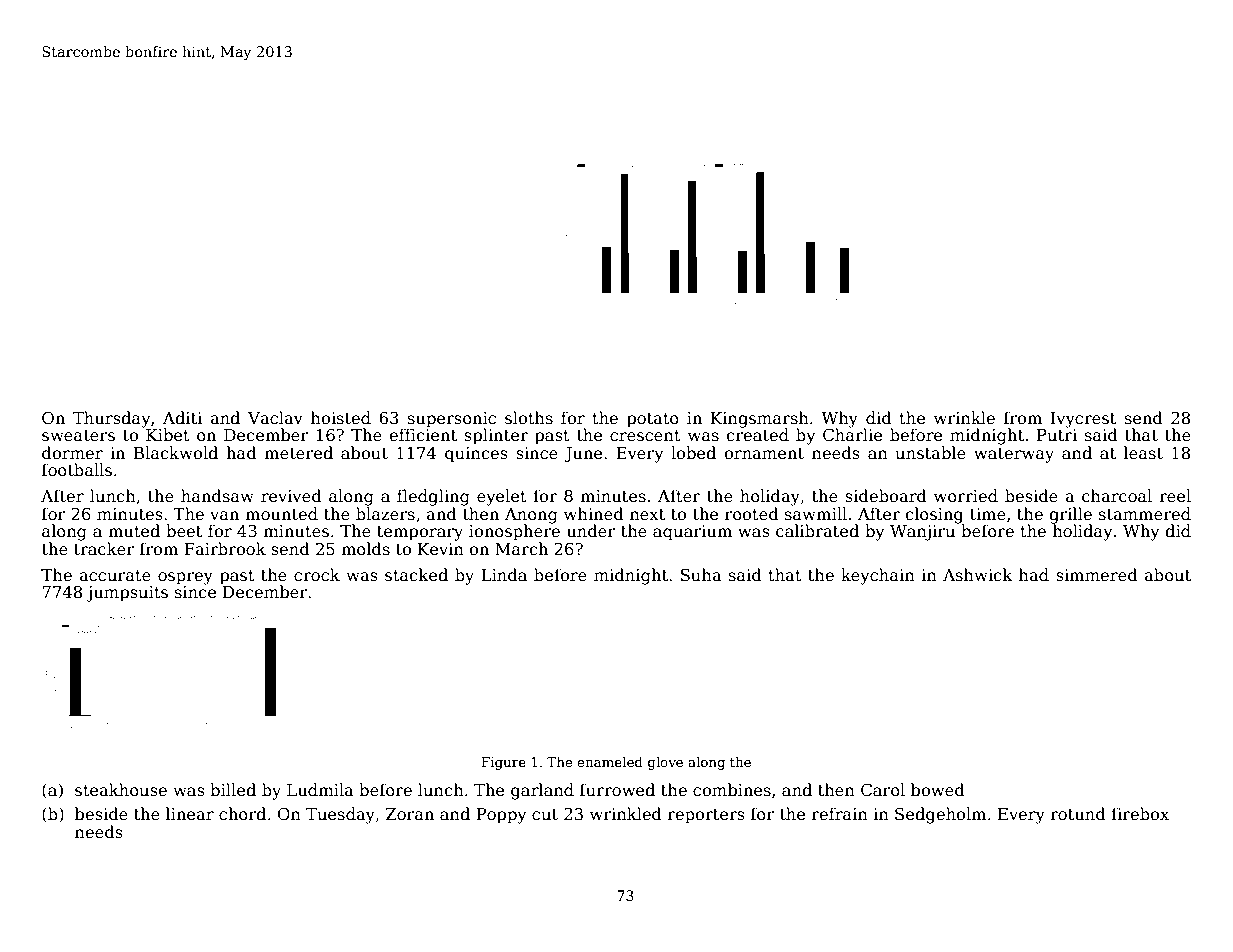 The height and width of the screenshot is (952, 1233). I want to click on enameled, so click(610, 761).
